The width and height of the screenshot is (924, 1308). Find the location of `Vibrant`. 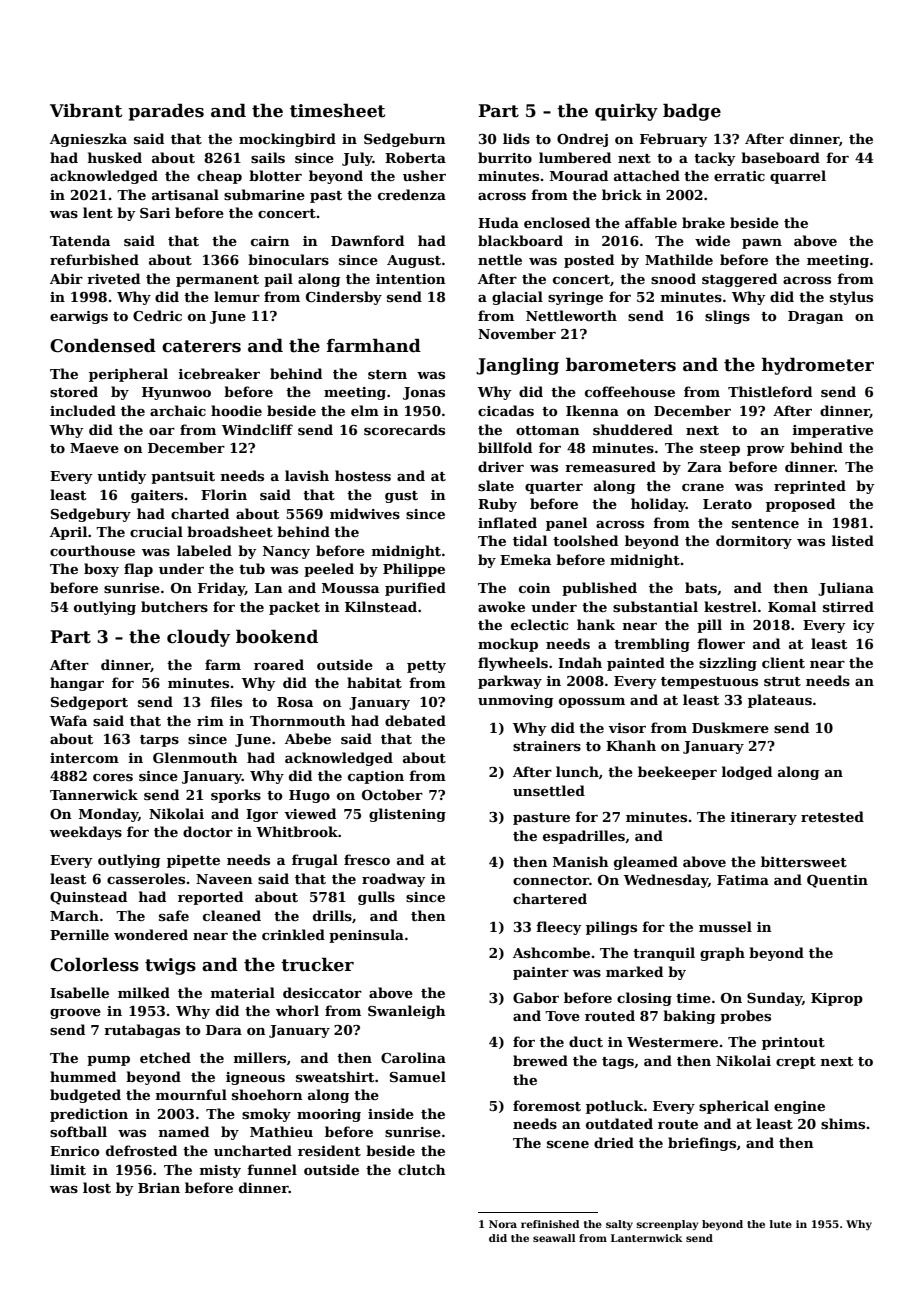

Vibrant is located at coordinates (86, 110).
